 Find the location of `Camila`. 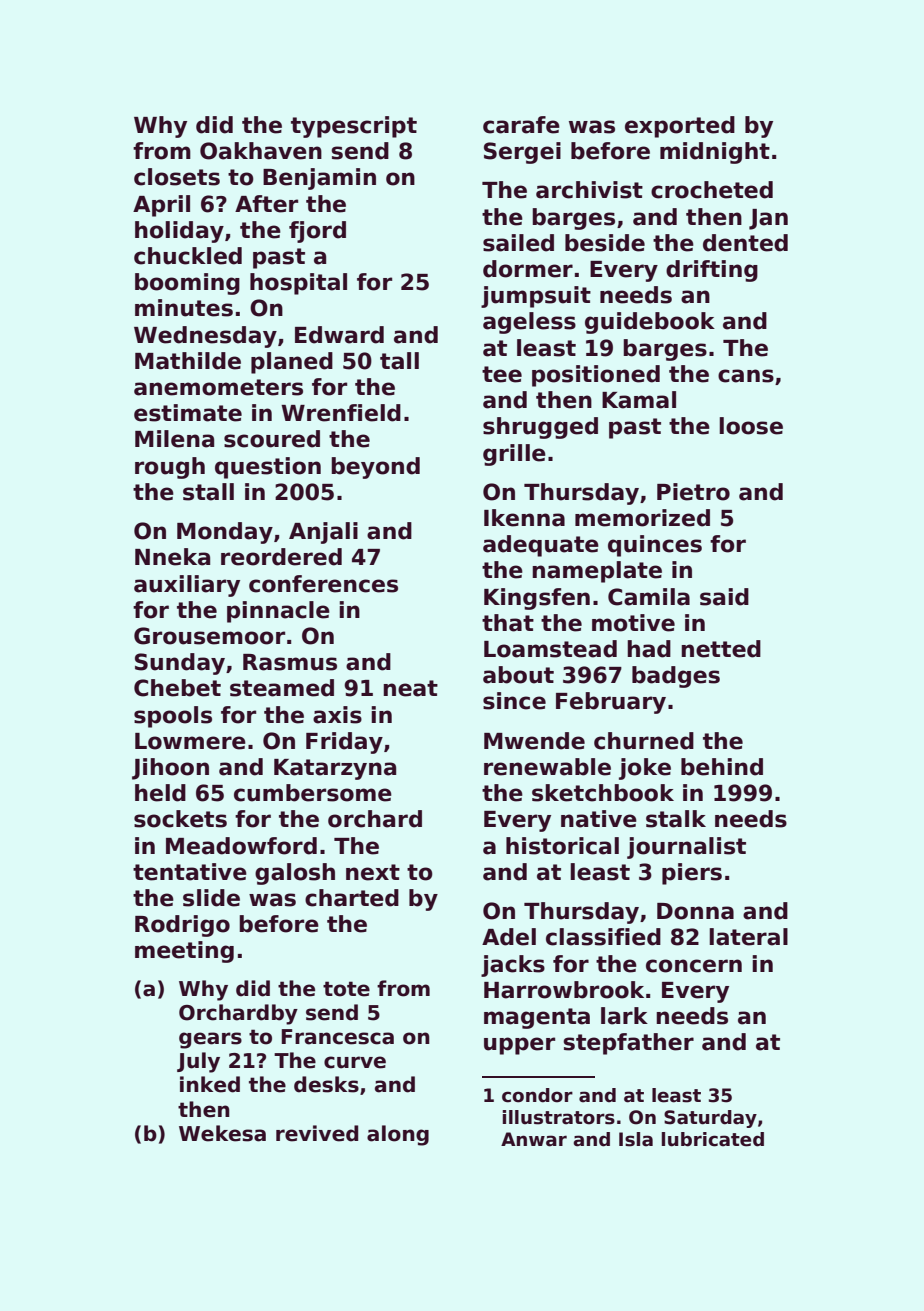

Camila is located at coordinates (649, 597).
